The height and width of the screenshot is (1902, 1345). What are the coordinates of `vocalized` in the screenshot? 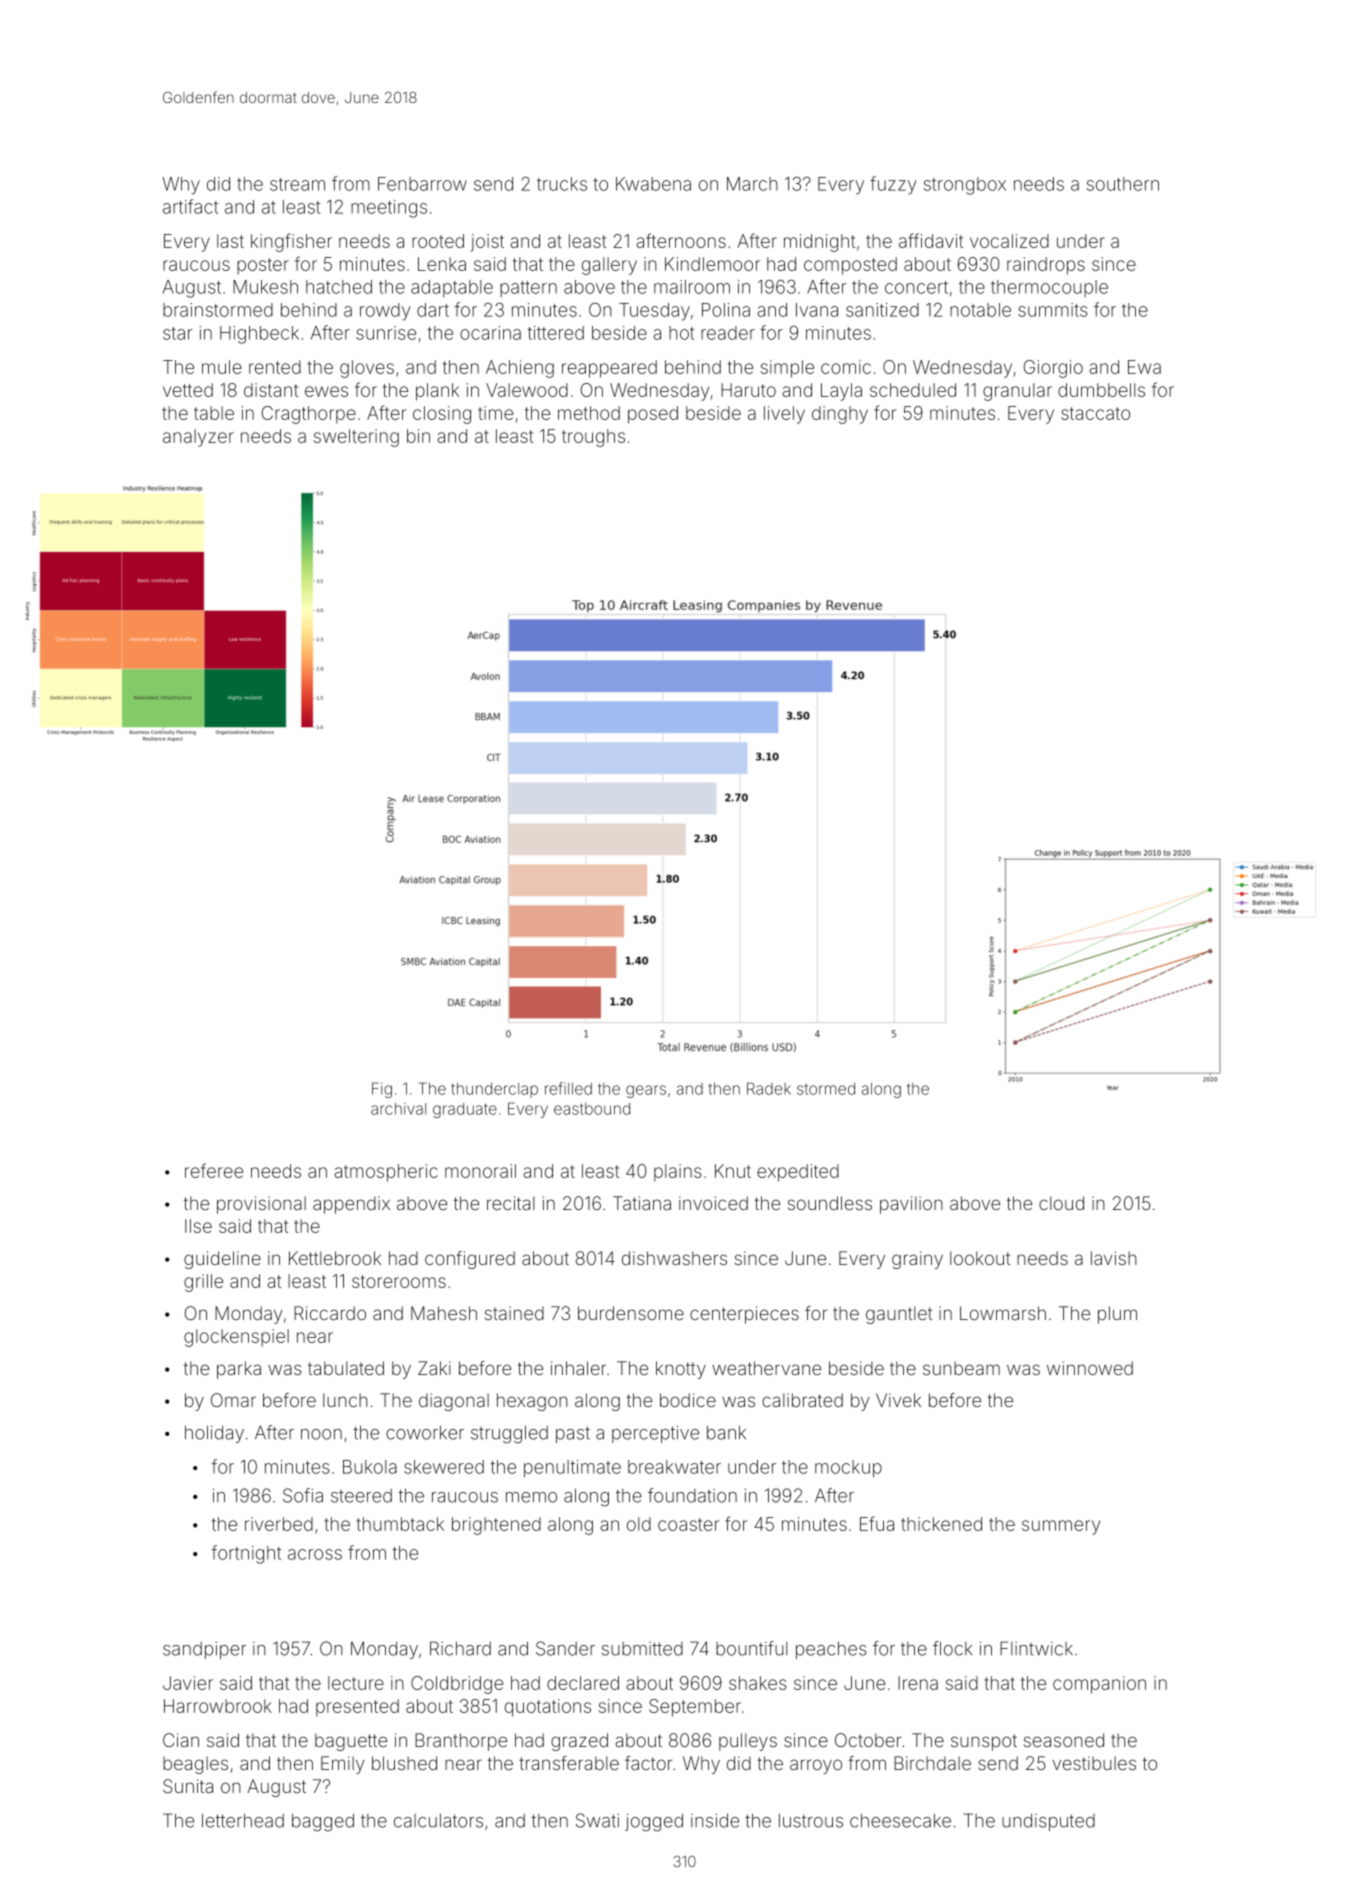 It's located at (1009, 241).
